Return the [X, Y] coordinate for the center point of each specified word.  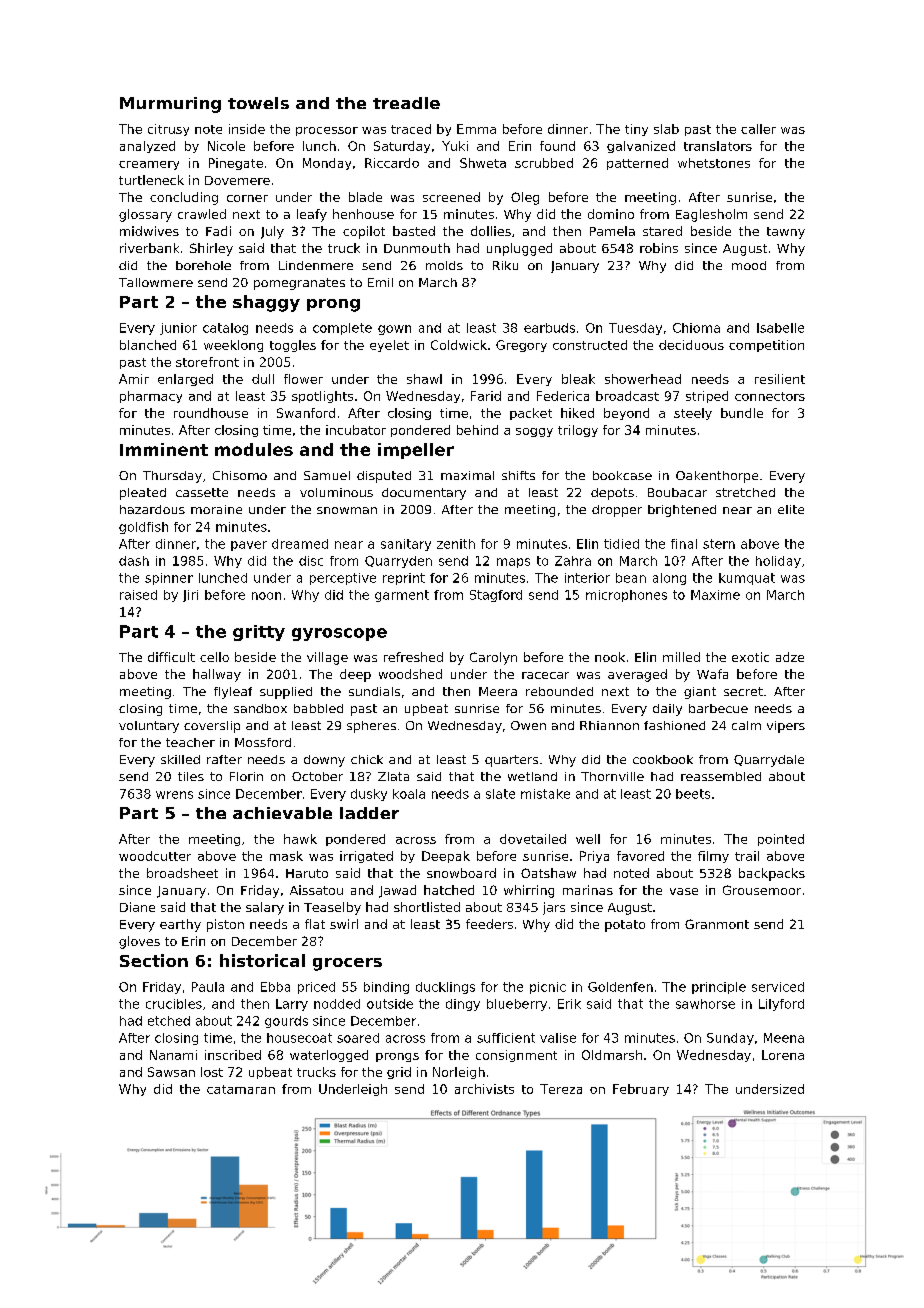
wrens [174, 795]
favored [640, 856]
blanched [148, 345]
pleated [143, 494]
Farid [486, 396]
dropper [617, 511]
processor [327, 131]
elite [791, 509]
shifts [518, 475]
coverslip [212, 727]
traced [411, 129]
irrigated [366, 857]
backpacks [772, 874]
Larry [292, 1005]
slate [500, 794]
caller [758, 129]
